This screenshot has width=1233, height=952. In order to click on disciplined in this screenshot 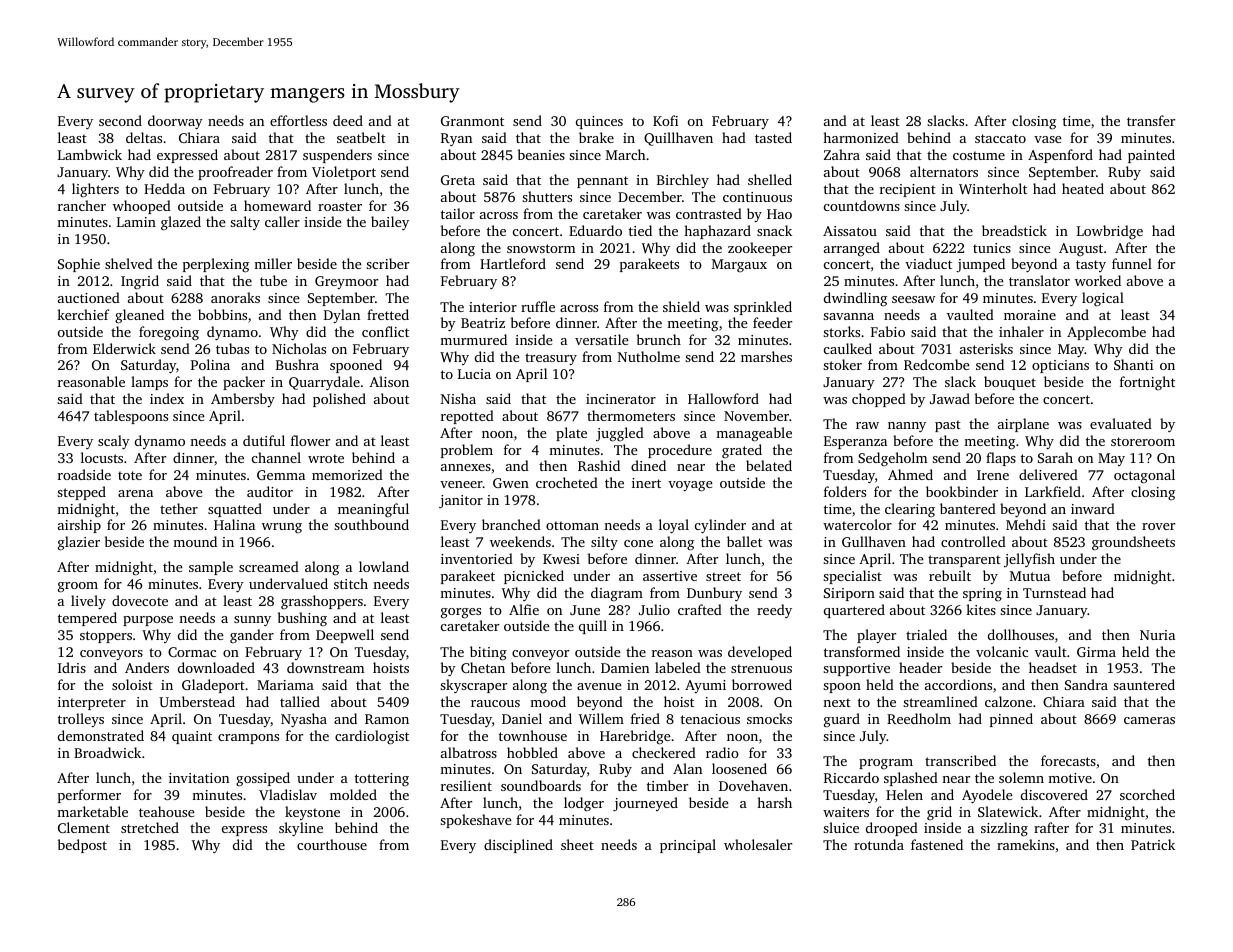, I will do `click(518, 846)`.
